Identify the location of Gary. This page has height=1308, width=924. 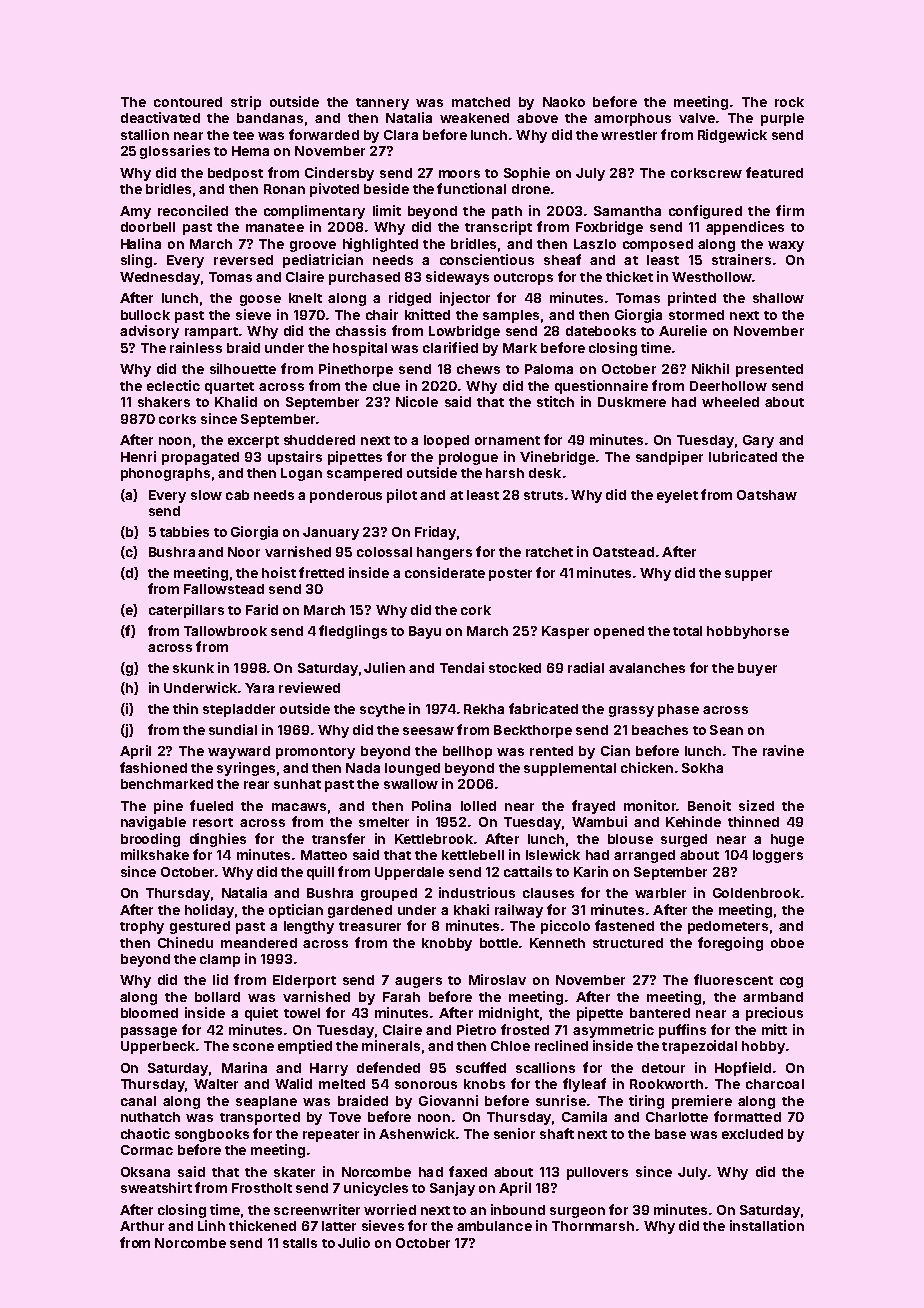
(758, 441).
